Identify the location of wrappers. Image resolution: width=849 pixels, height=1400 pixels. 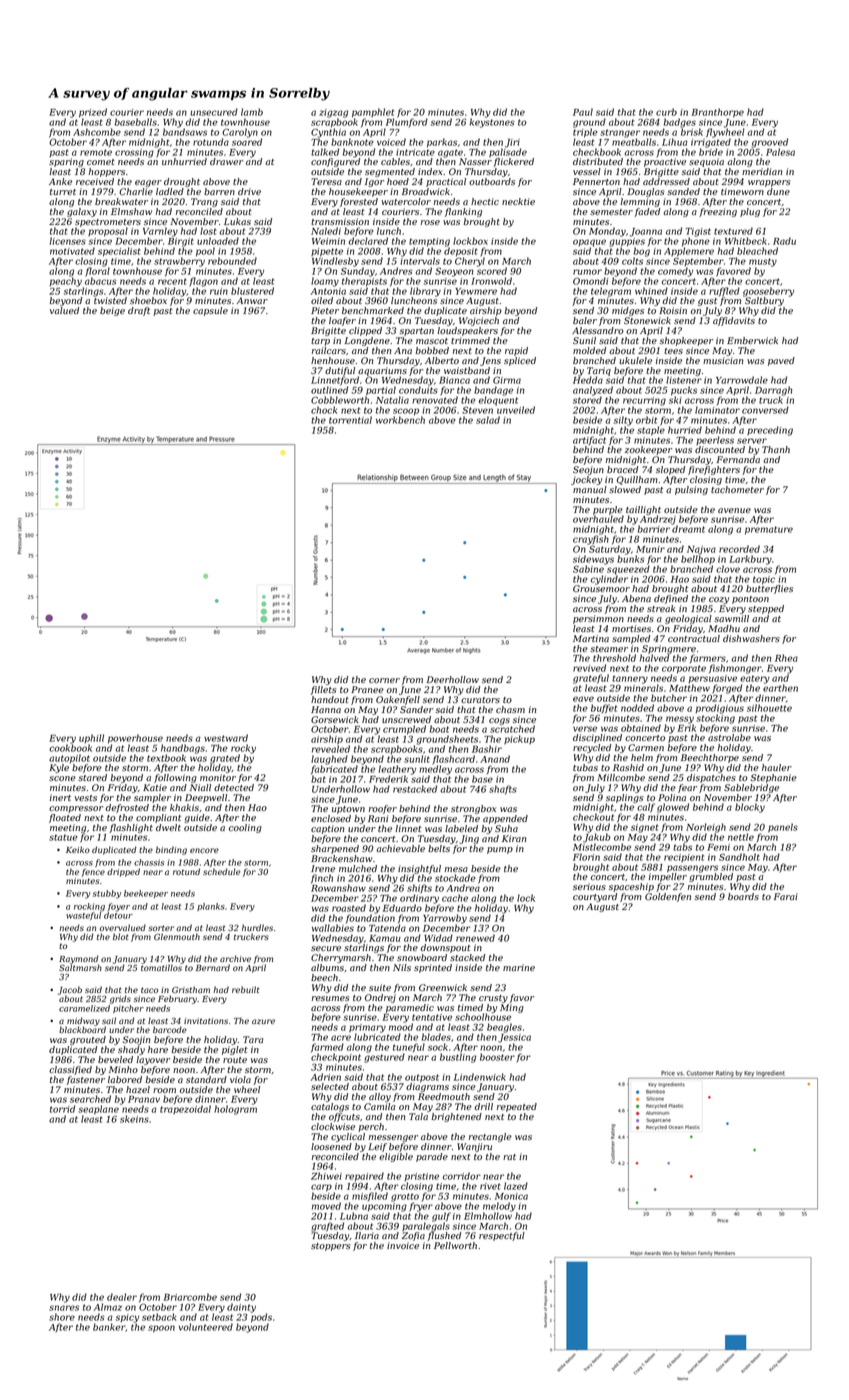
(769, 183).
